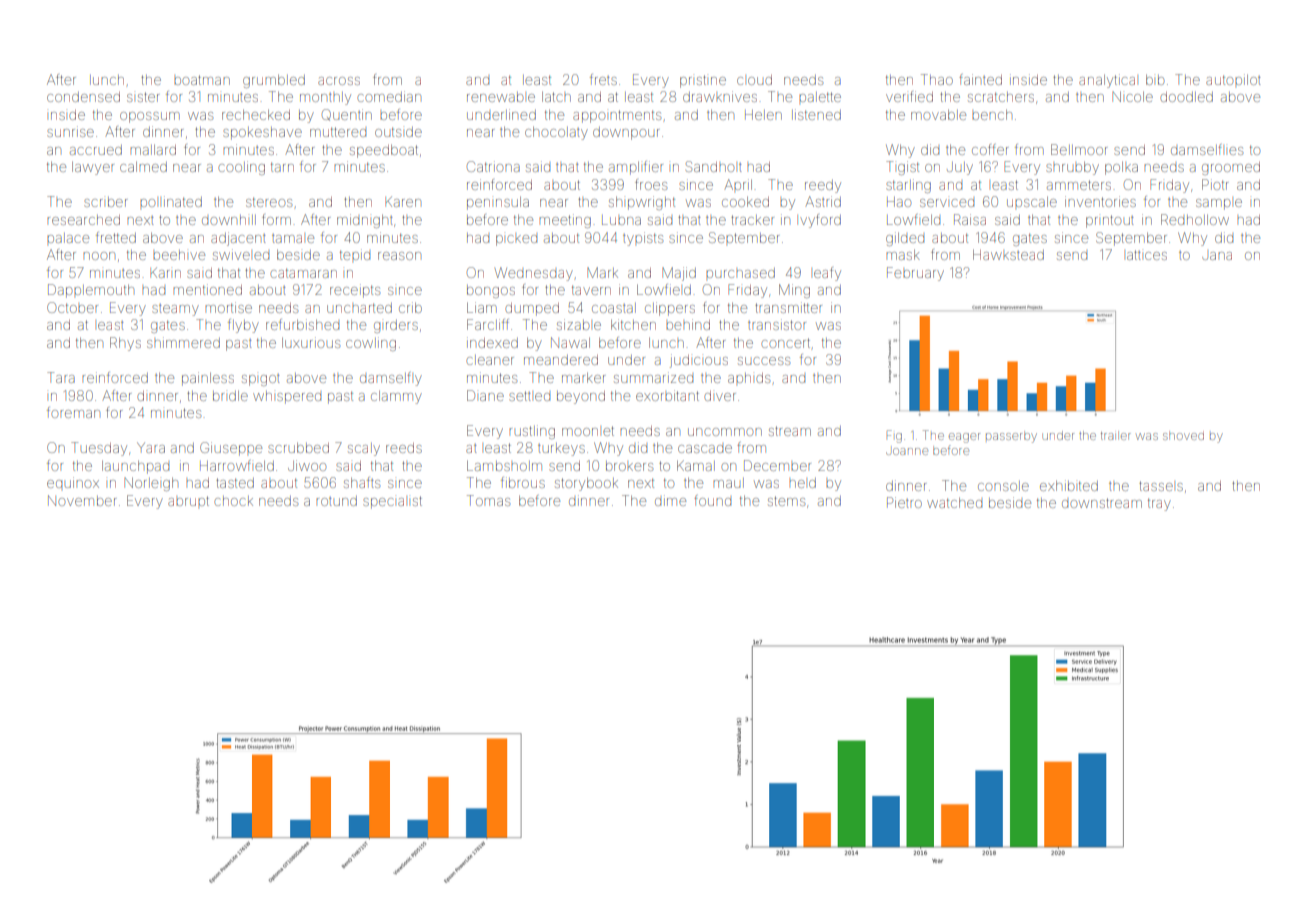  What do you see at coordinates (243, 326) in the document?
I see `flyby` at bounding box center [243, 326].
